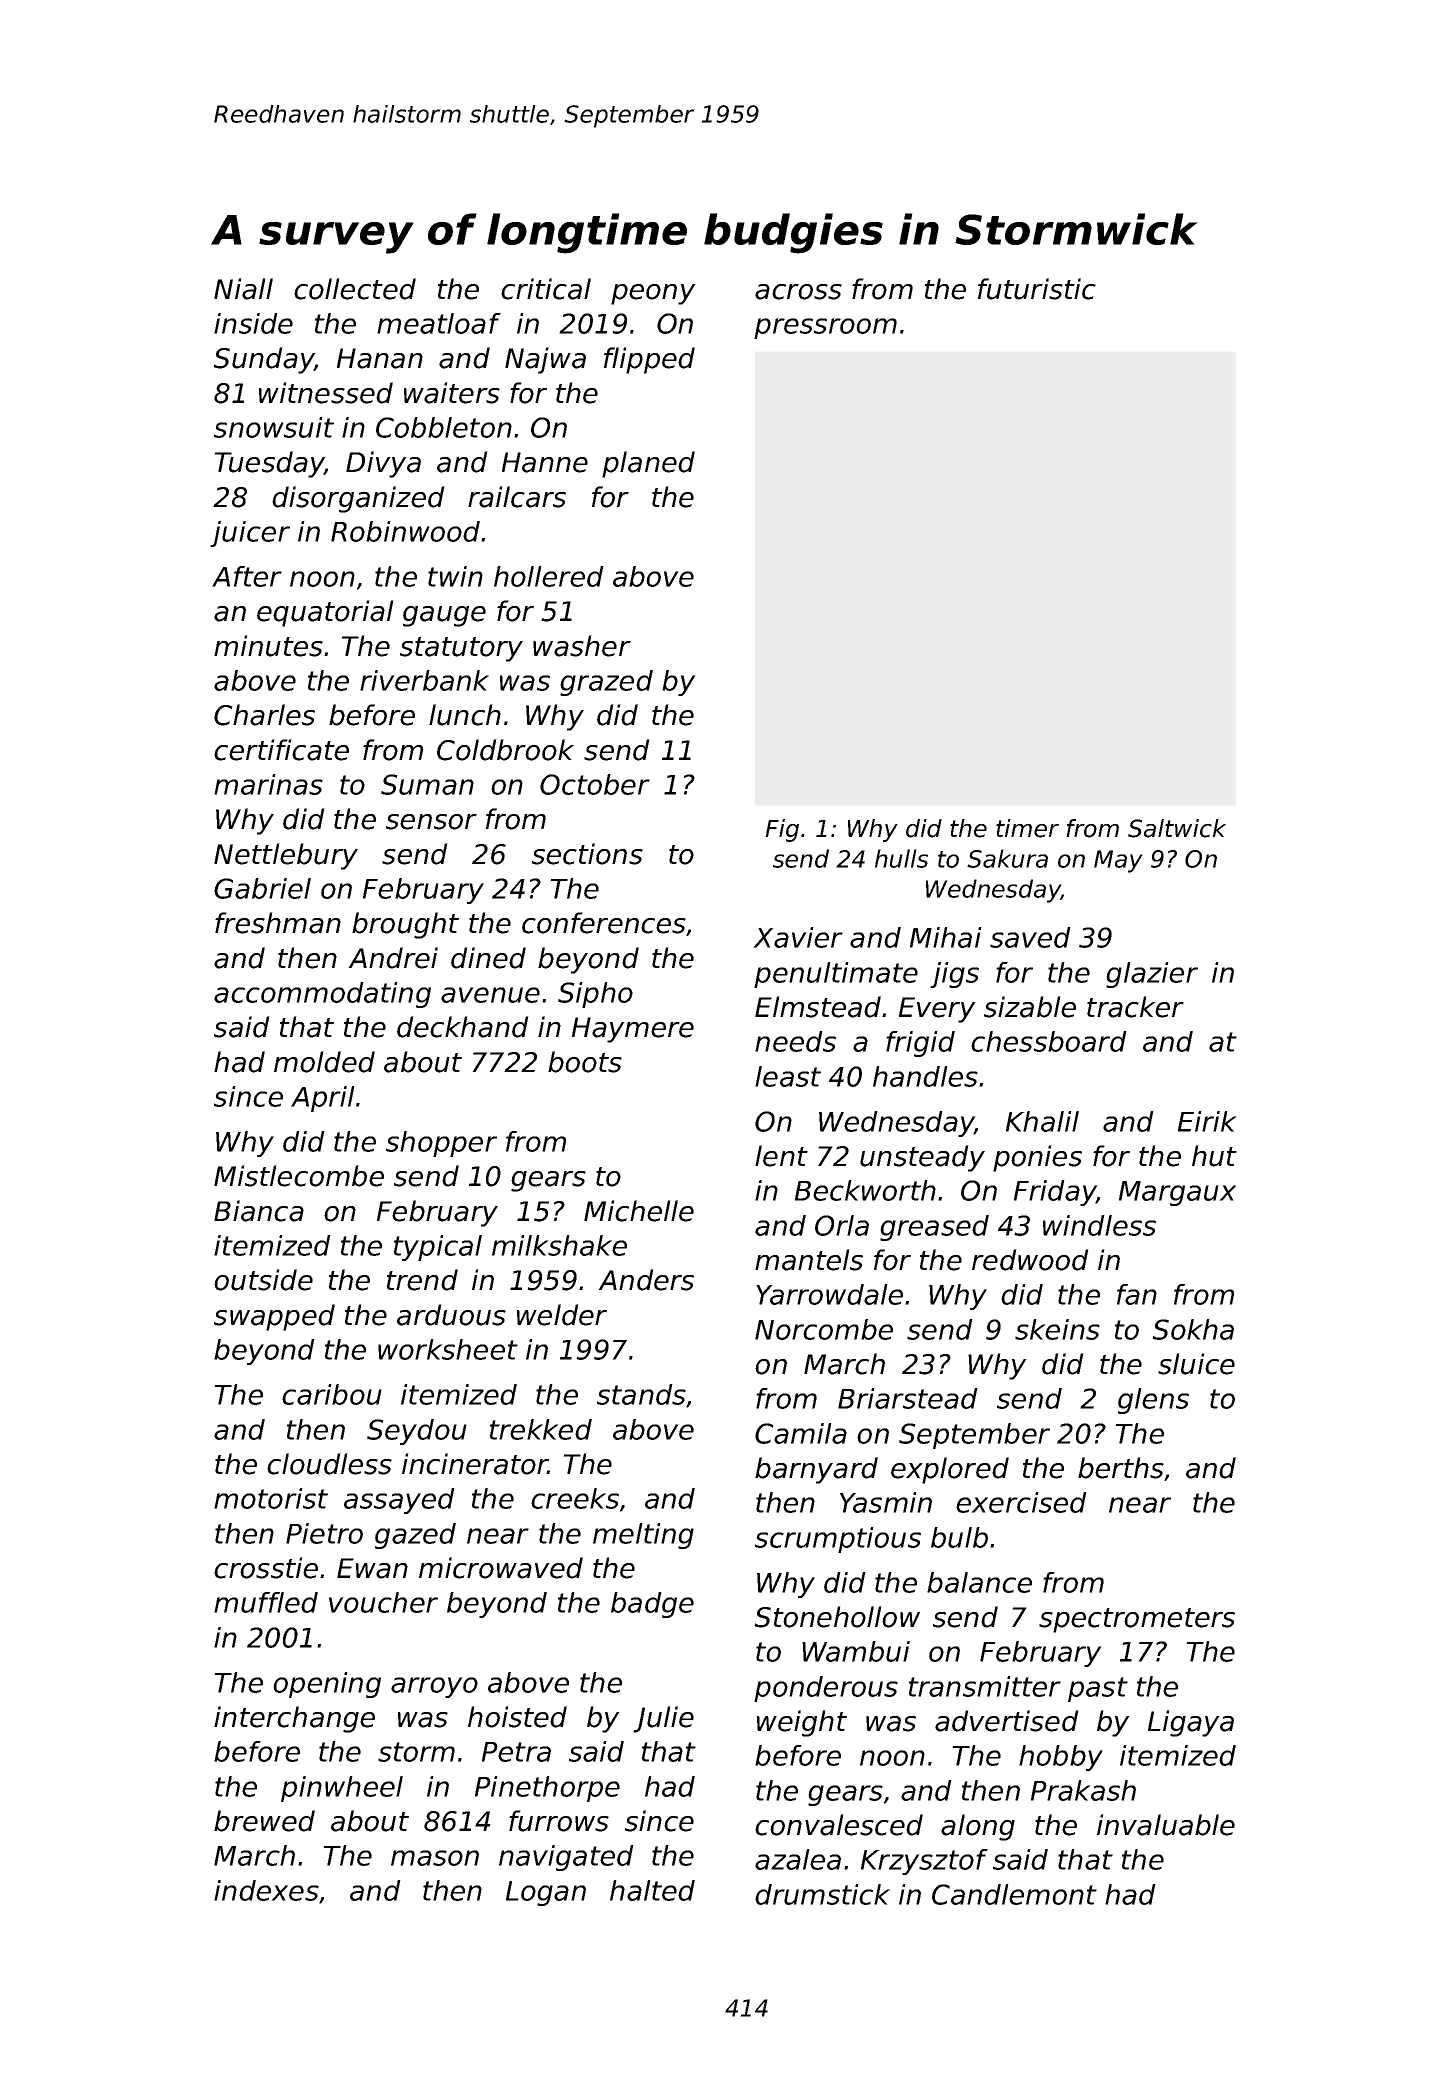  Describe the element at coordinates (946, 937) in the document. I see `Mihai` at that location.
